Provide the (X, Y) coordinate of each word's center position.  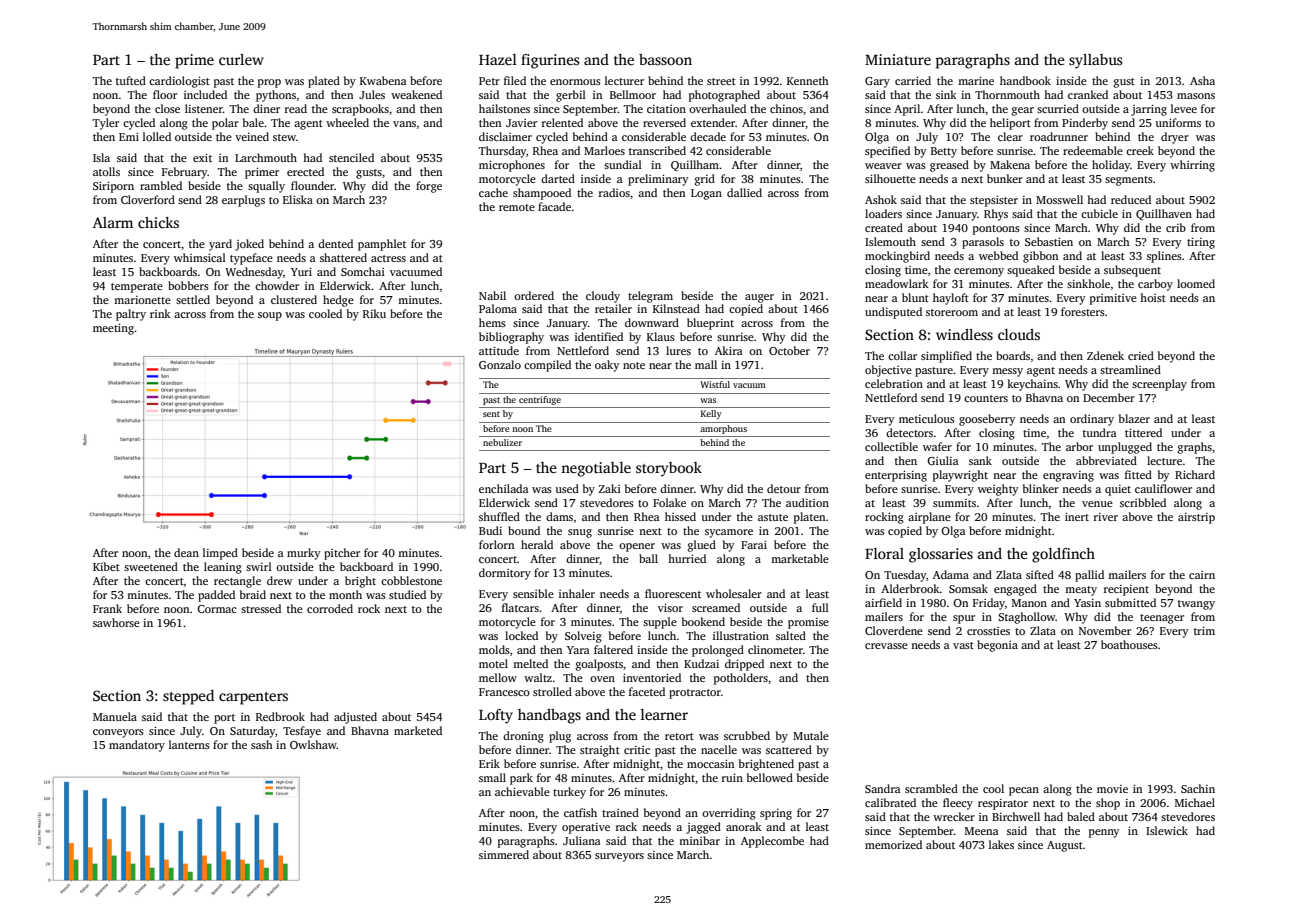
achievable (522, 791)
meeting (113, 329)
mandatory (137, 746)
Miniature (898, 59)
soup (270, 316)
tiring (1201, 243)
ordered (534, 295)
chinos (786, 108)
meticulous (927, 418)
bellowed (770, 777)
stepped (188, 697)
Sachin (1198, 788)
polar (225, 124)
